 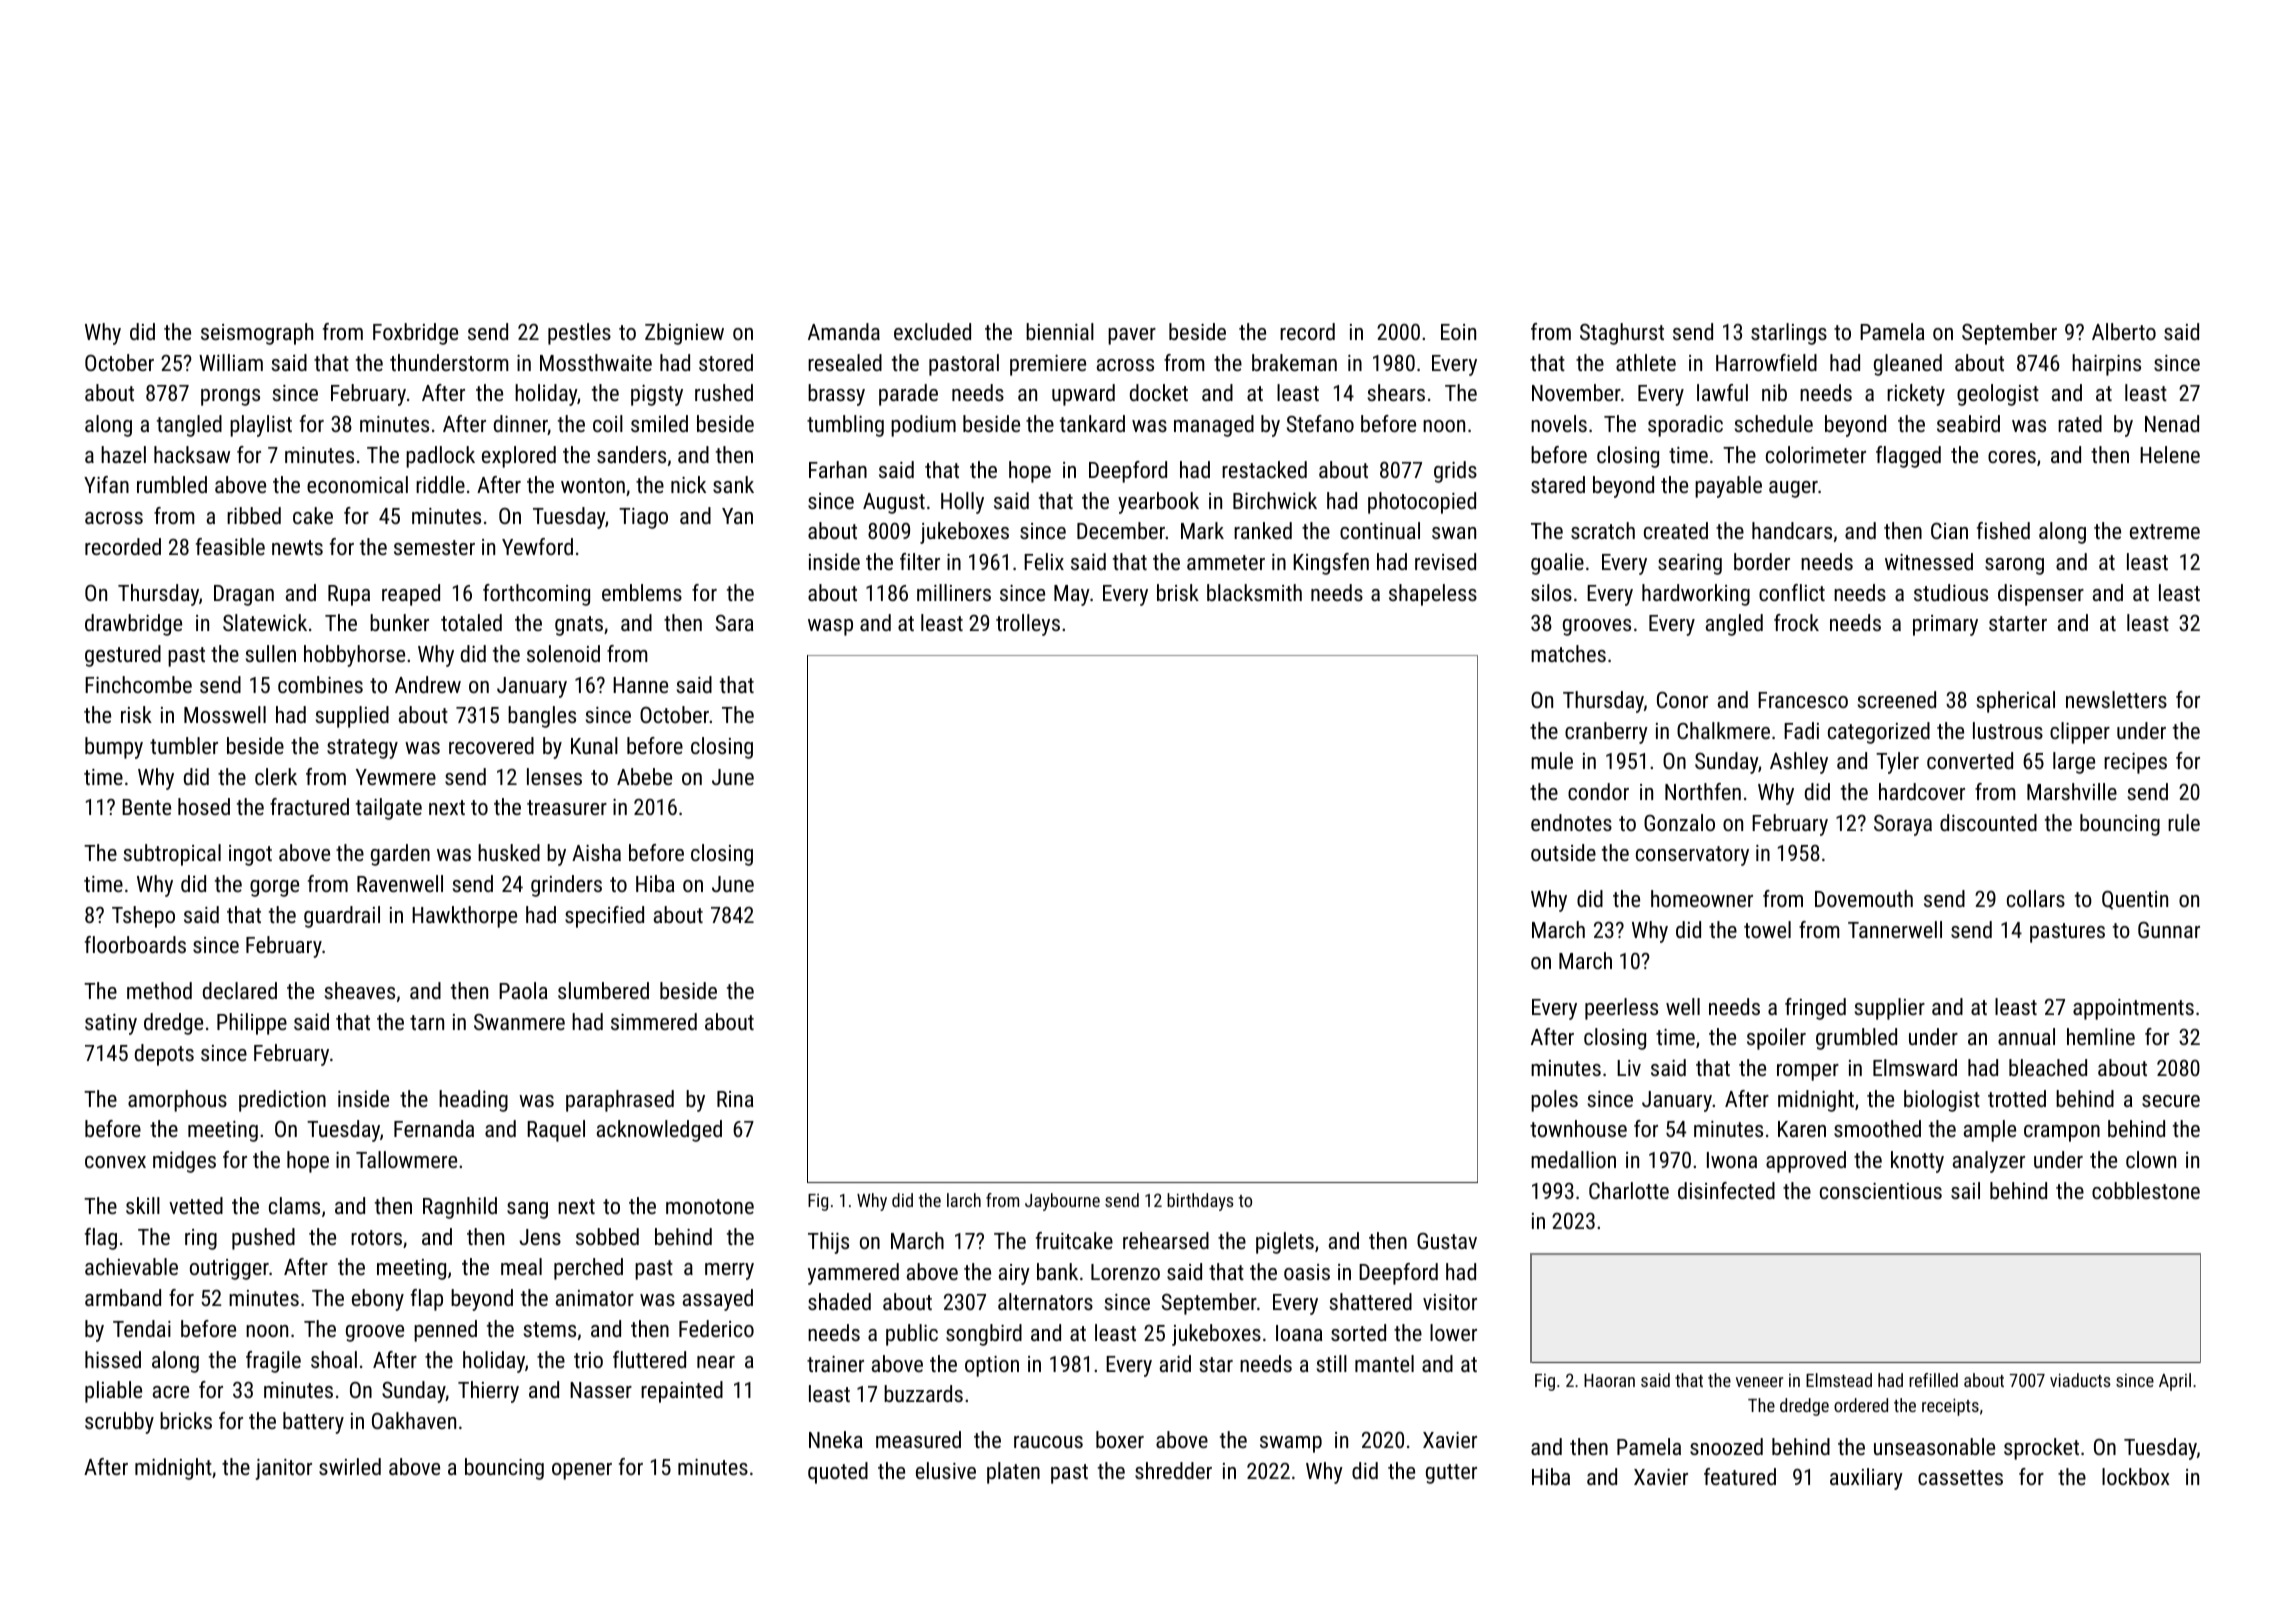 I want to click on bangles, so click(x=542, y=717).
